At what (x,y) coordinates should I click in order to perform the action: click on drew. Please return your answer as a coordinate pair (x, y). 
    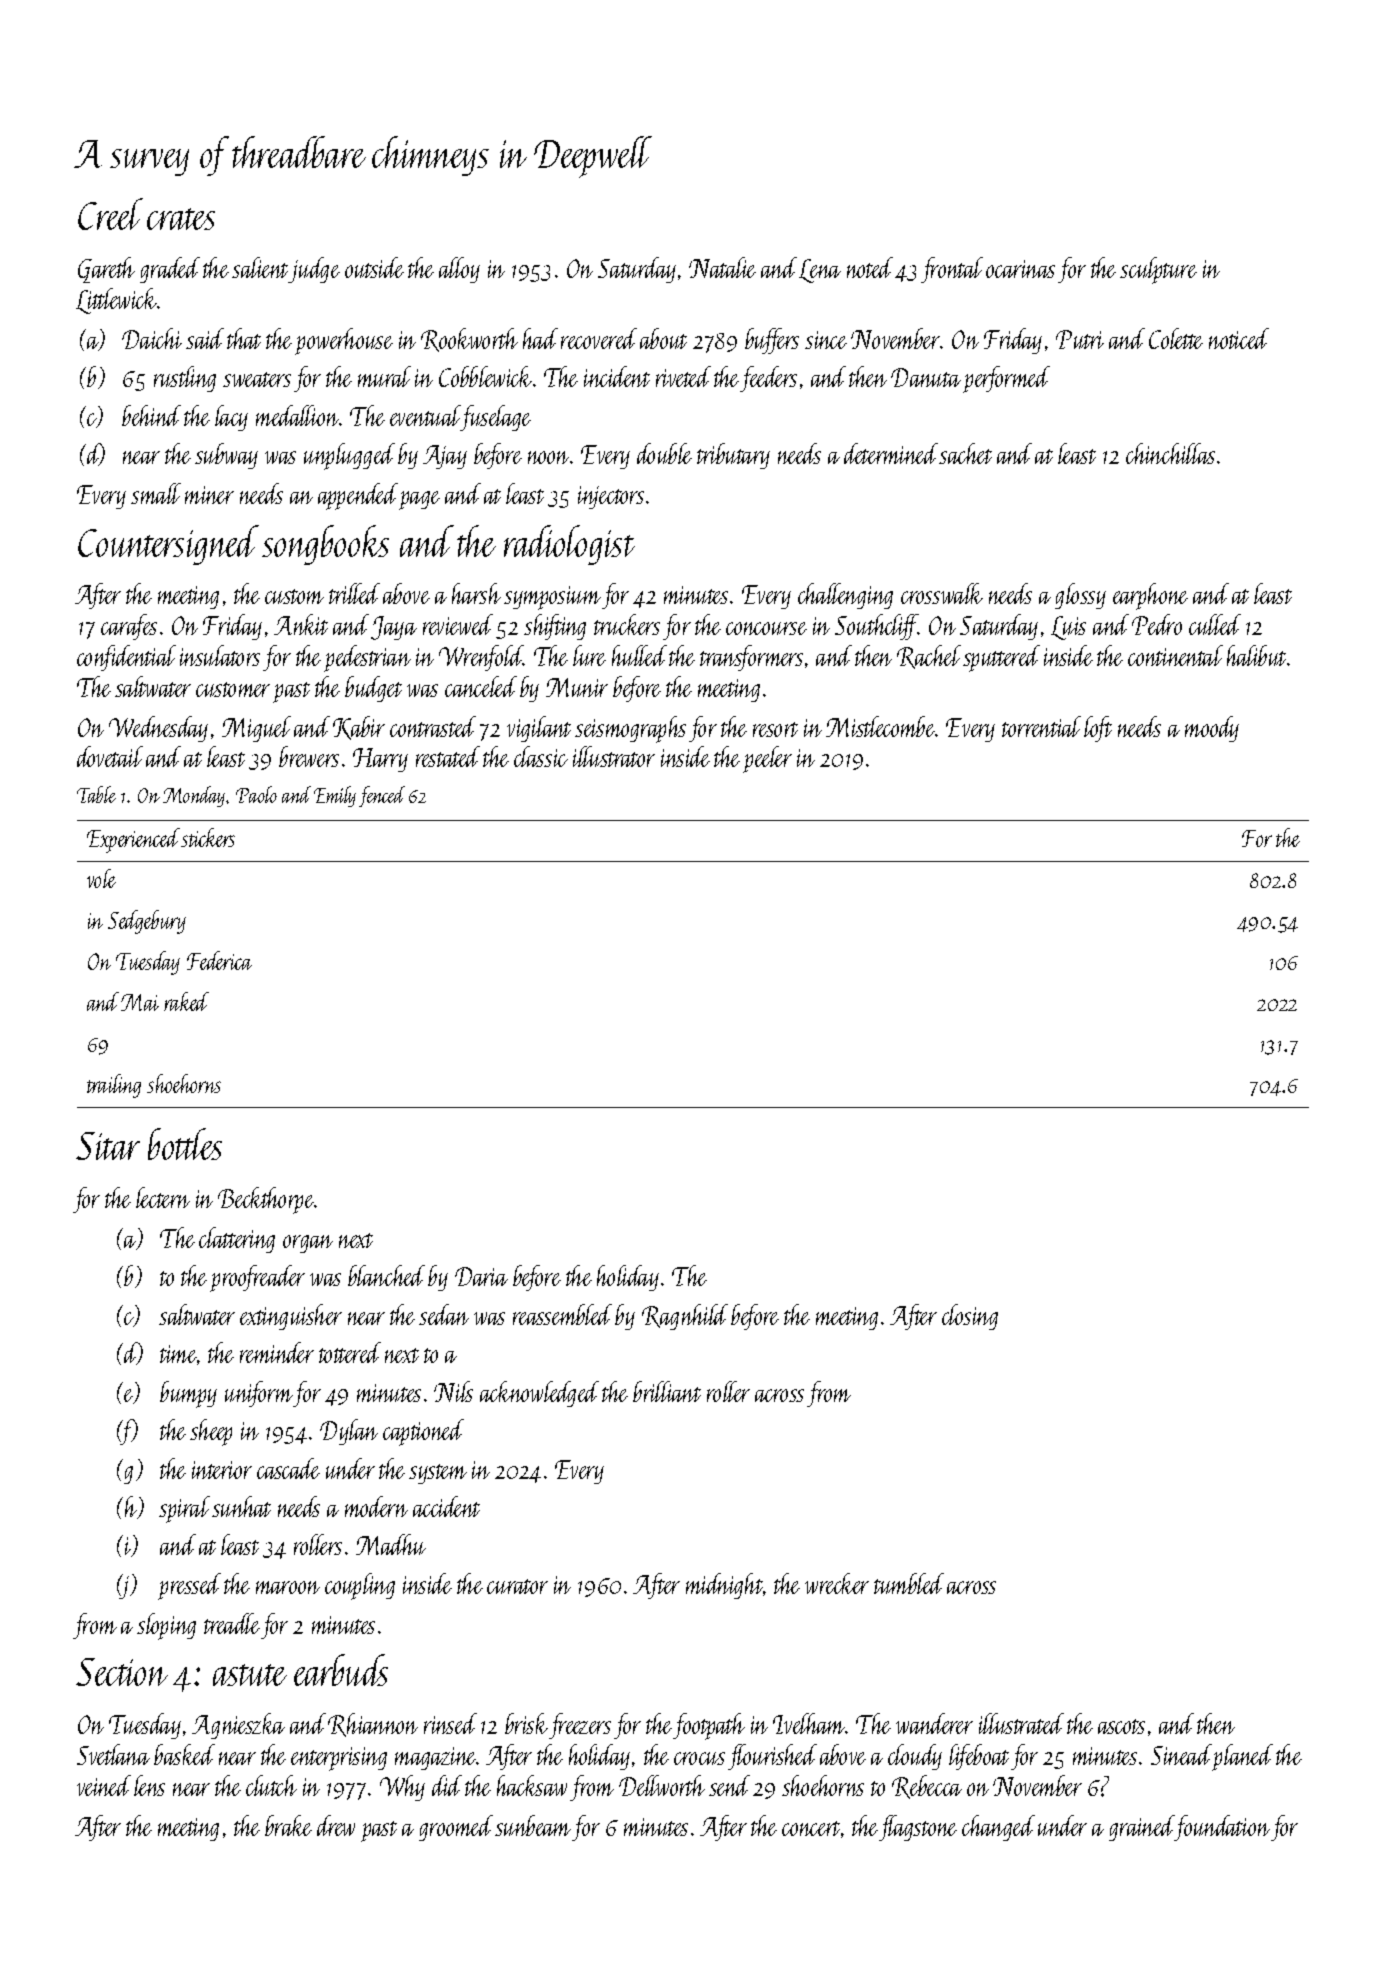
    Looking at the image, I should click on (336, 1825).
